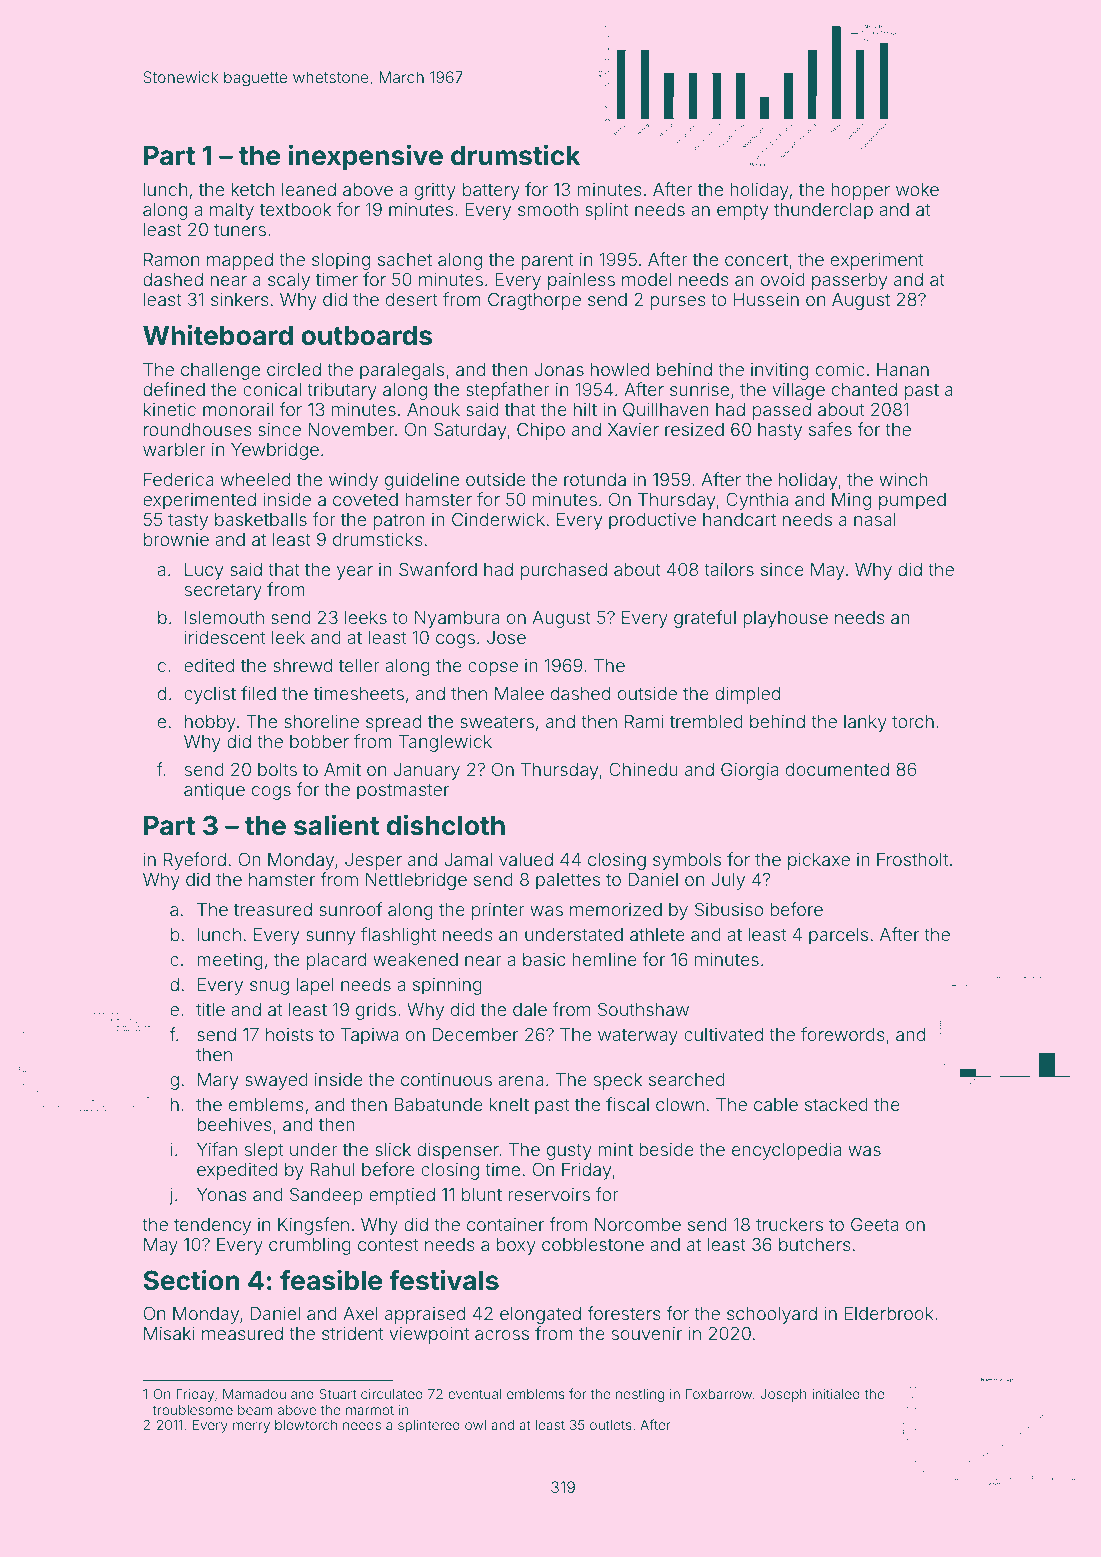 The width and height of the image is (1101, 1557). What do you see at coordinates (860, 191) in the image?
I see `hopper` at bounding box center [860, 191].
